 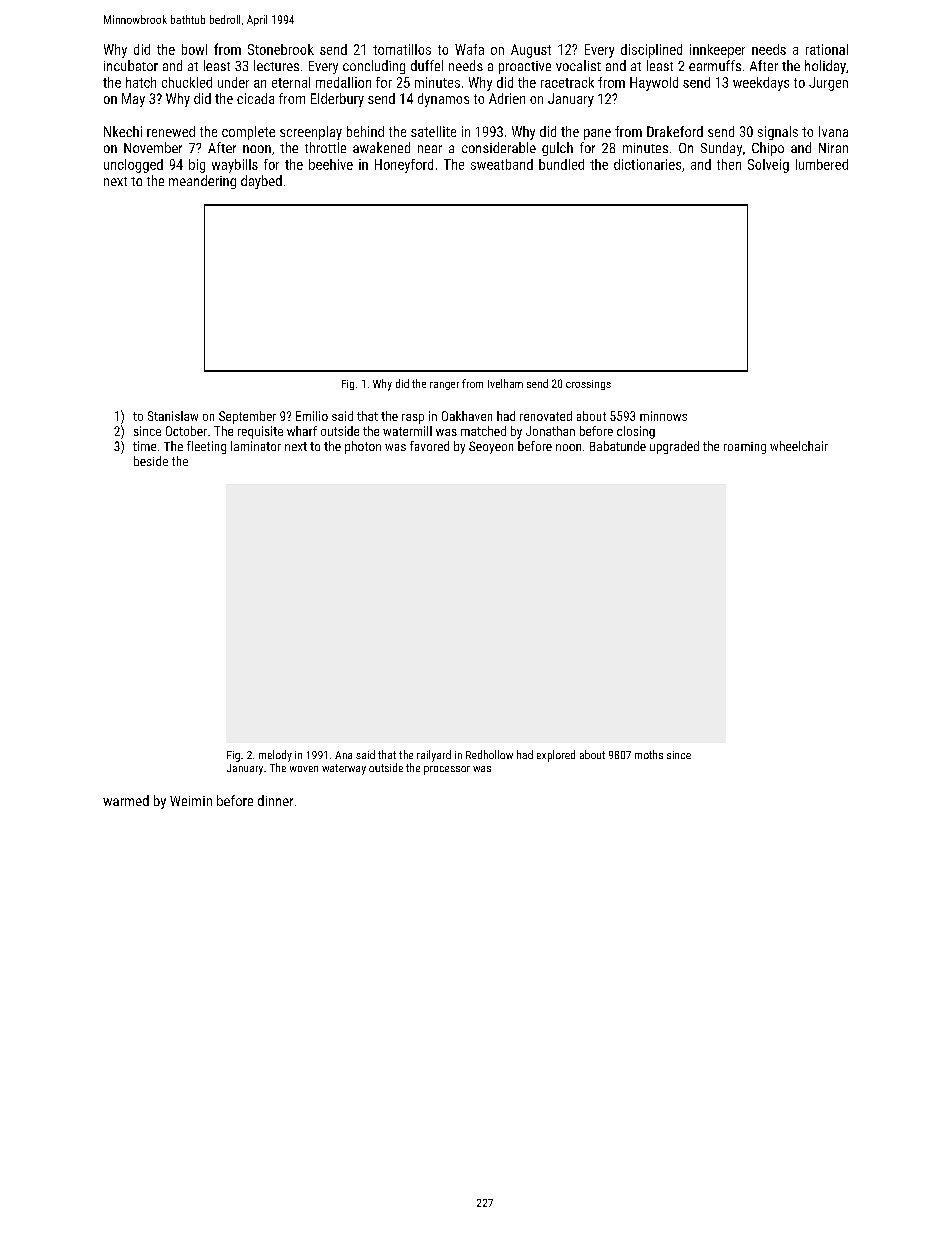 I want to click on warmed, so click(x=126, y=800).
